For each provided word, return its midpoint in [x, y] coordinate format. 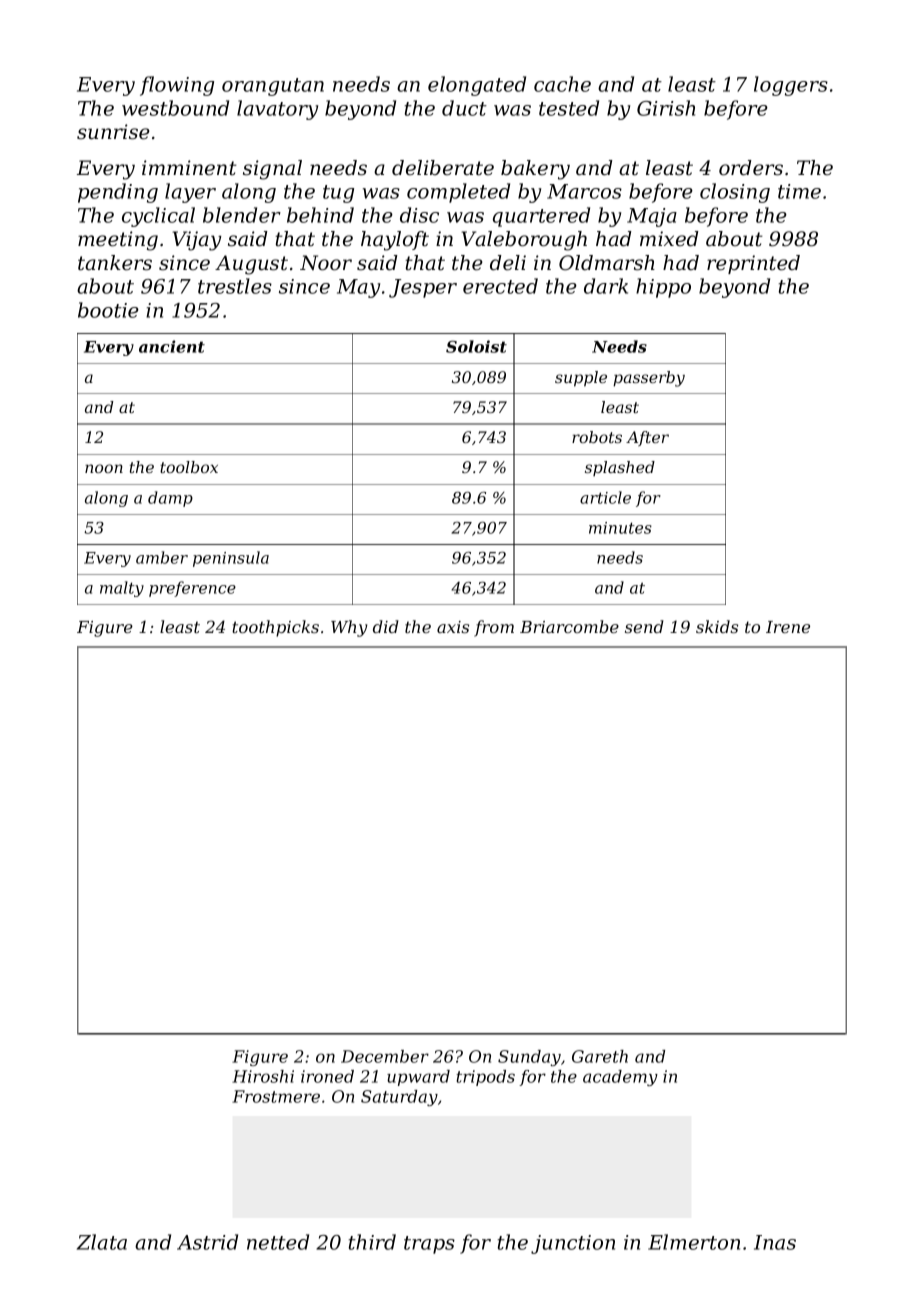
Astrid [207, 1242]
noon [104, 468]
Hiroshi [263, 1076]
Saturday [399, 1098]
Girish [666, 108]
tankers [115, 263]
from [494, 628]
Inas [775, 1242]
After [647, 438]
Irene [788, 627]
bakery [535, 170]
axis [453, 627]
